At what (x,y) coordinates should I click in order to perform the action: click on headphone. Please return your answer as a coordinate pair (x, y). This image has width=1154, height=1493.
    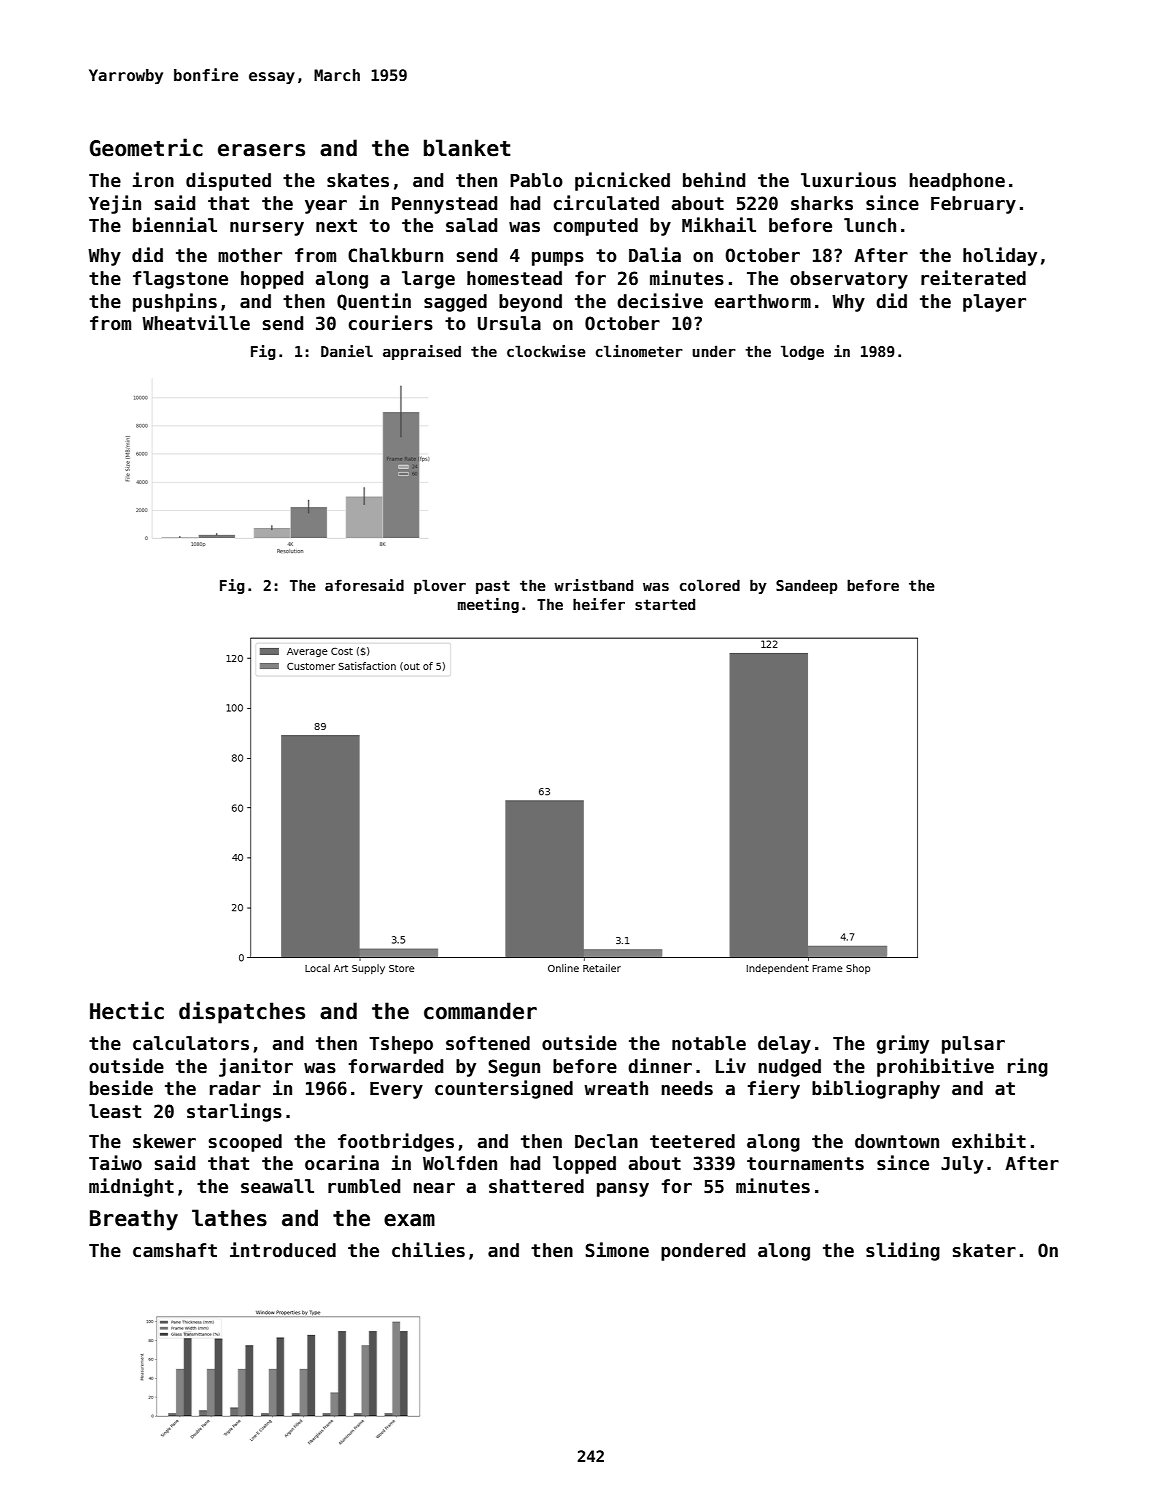
    Looking at the image, I should click on (957, 182).
